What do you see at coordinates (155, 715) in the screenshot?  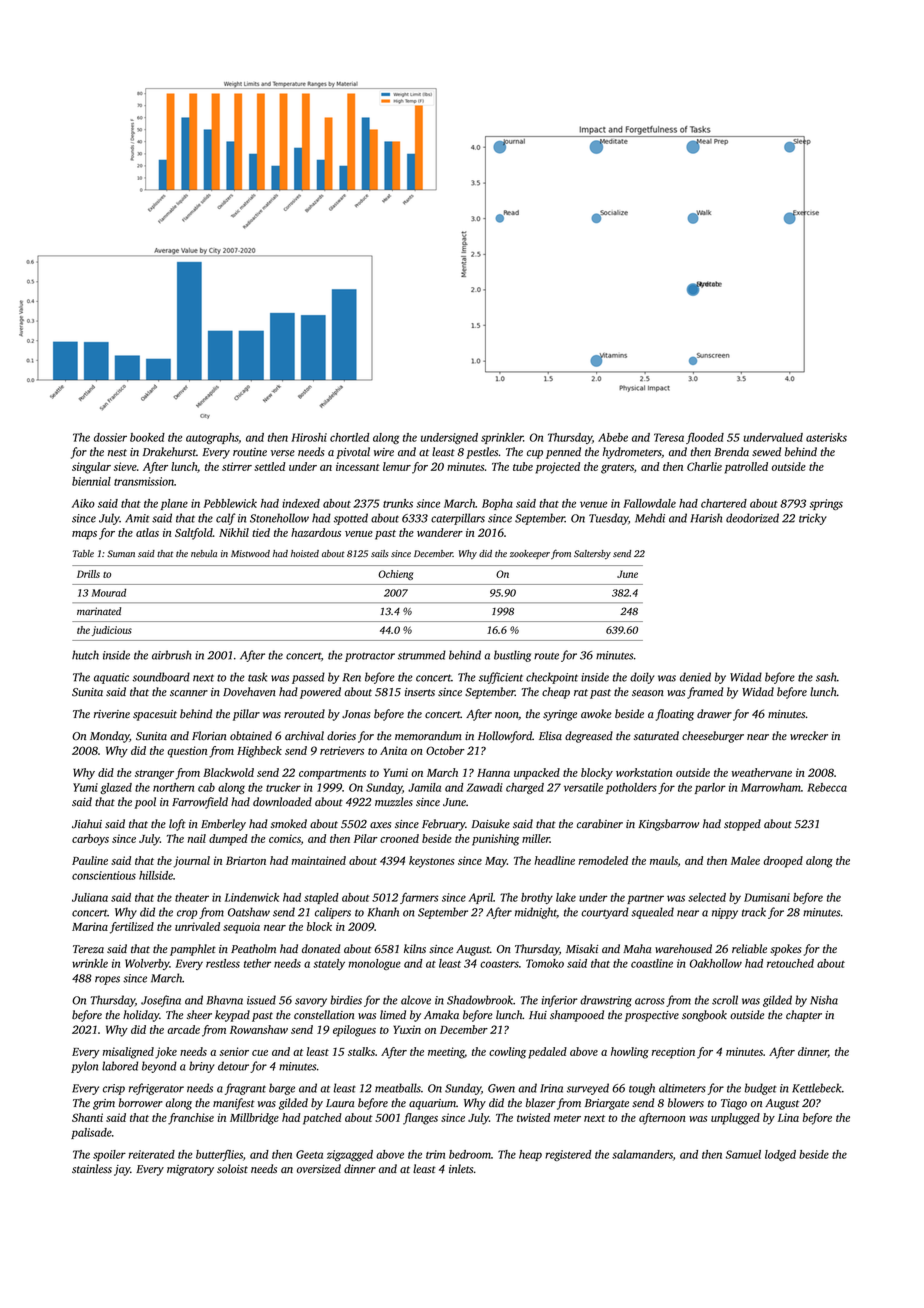 I see `spacesuit` at bounding box center [155, 715].
